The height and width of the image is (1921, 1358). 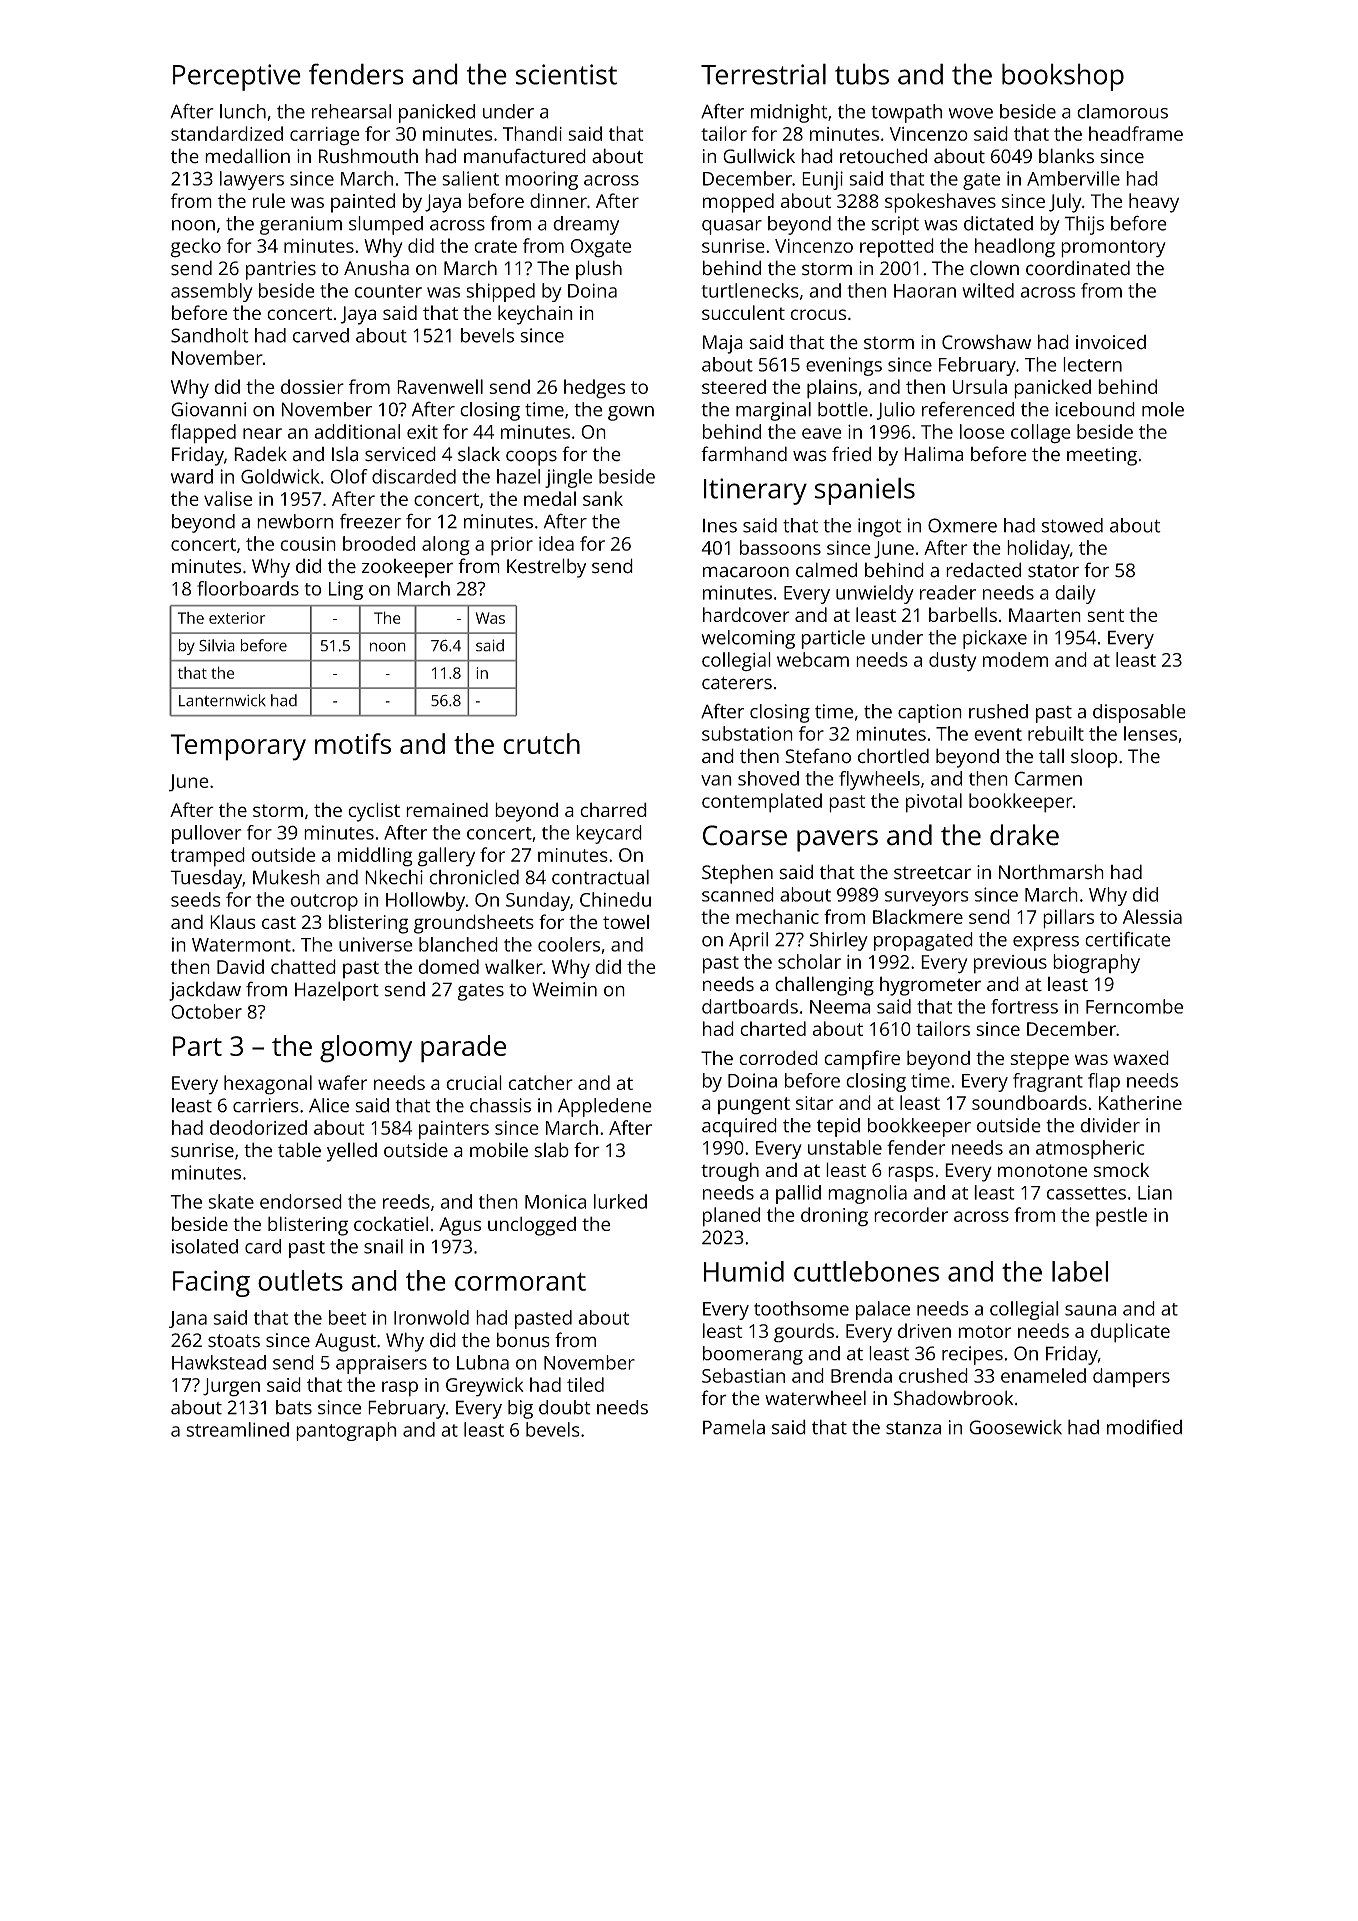 What do you see at coordinates (1051, 756) in the image?
I see `tall` at bounding box center [1051, 756].
